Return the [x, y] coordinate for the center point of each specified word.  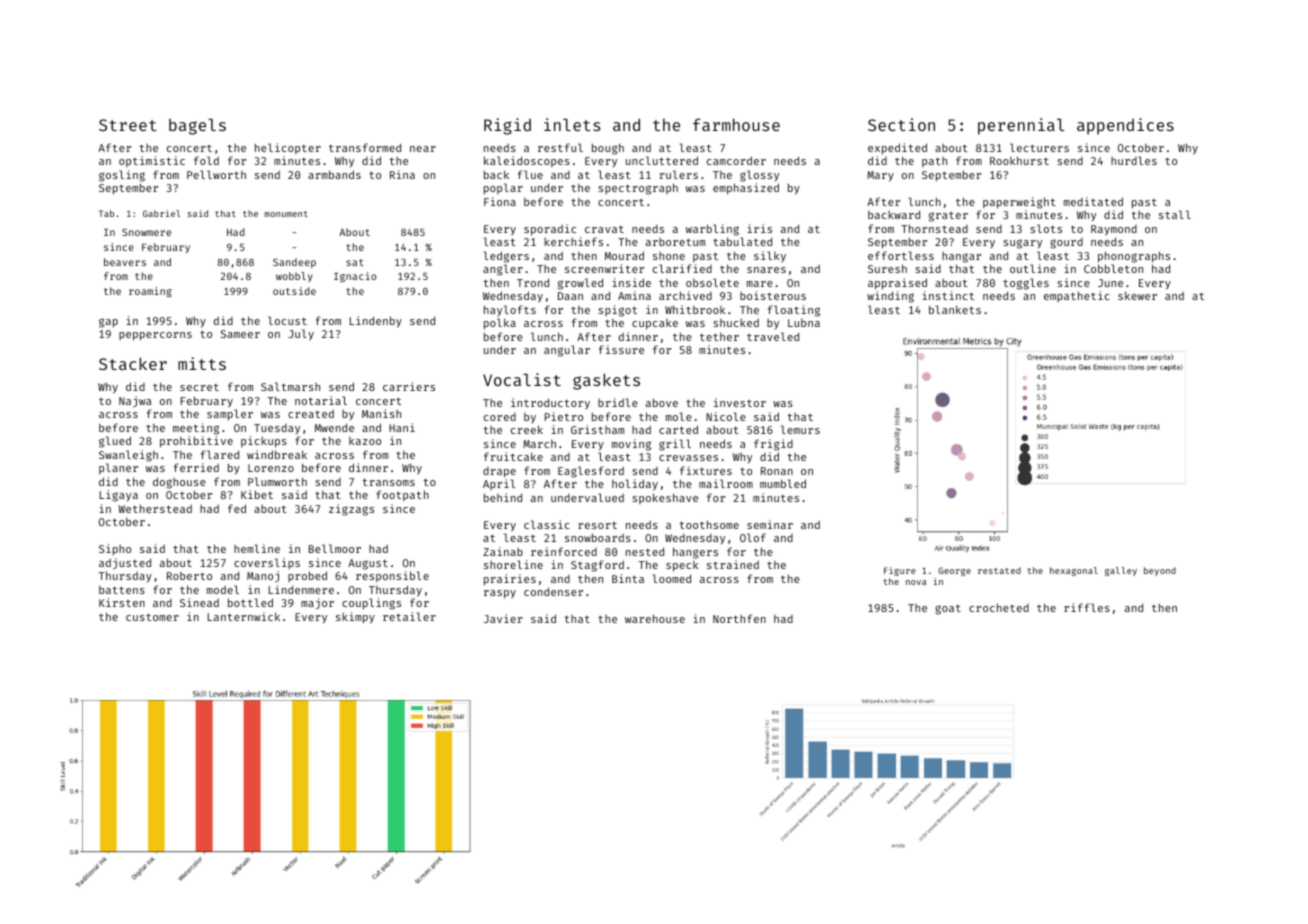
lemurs [800, 429]
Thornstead [934, 228]
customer [152, 617]
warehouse [655, 618]
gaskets [606, 381]
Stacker [133, 363]
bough [608, 149]
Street [128, 125]
